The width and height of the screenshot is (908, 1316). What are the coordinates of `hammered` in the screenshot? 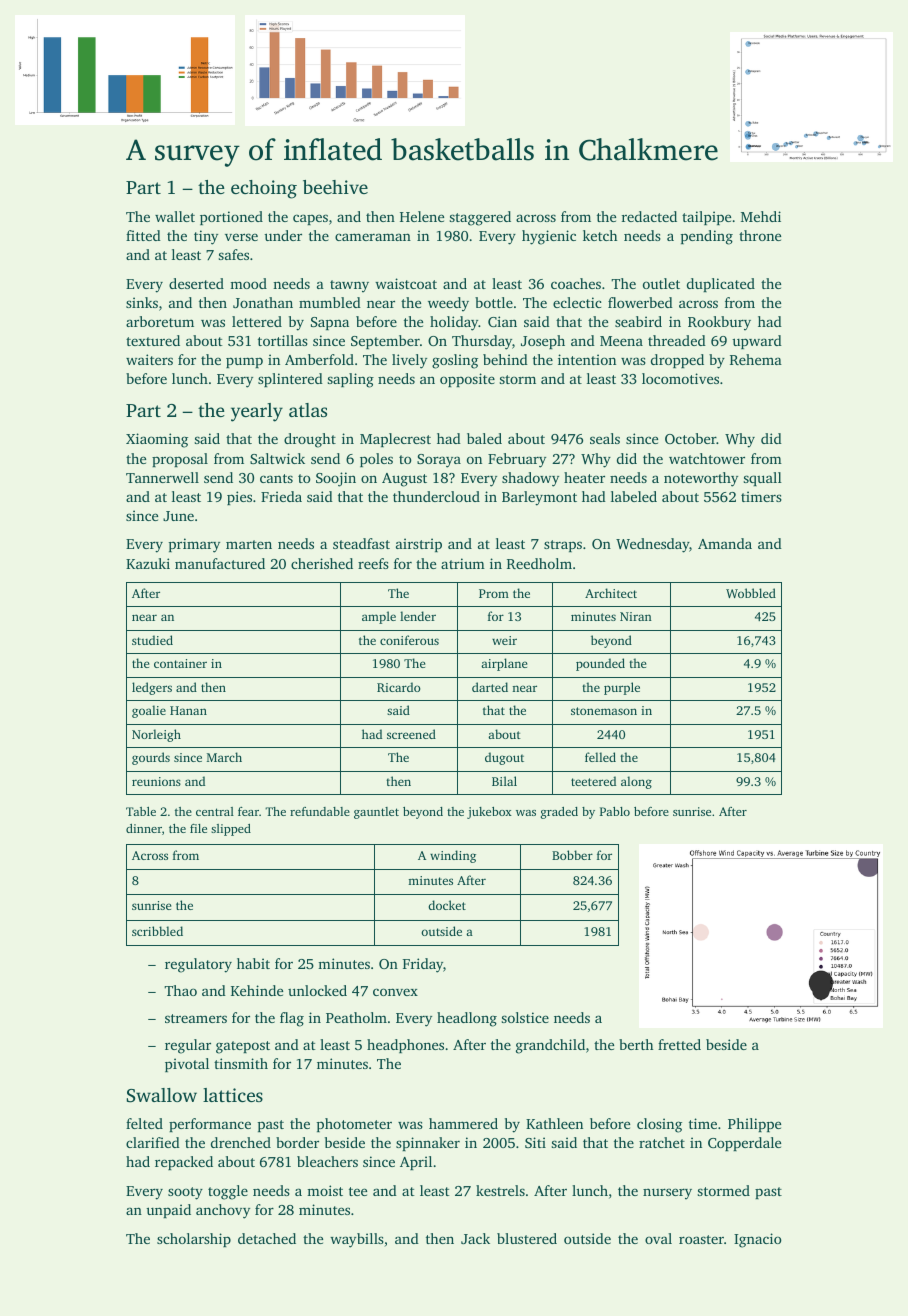 It's located at (463, 1123).
